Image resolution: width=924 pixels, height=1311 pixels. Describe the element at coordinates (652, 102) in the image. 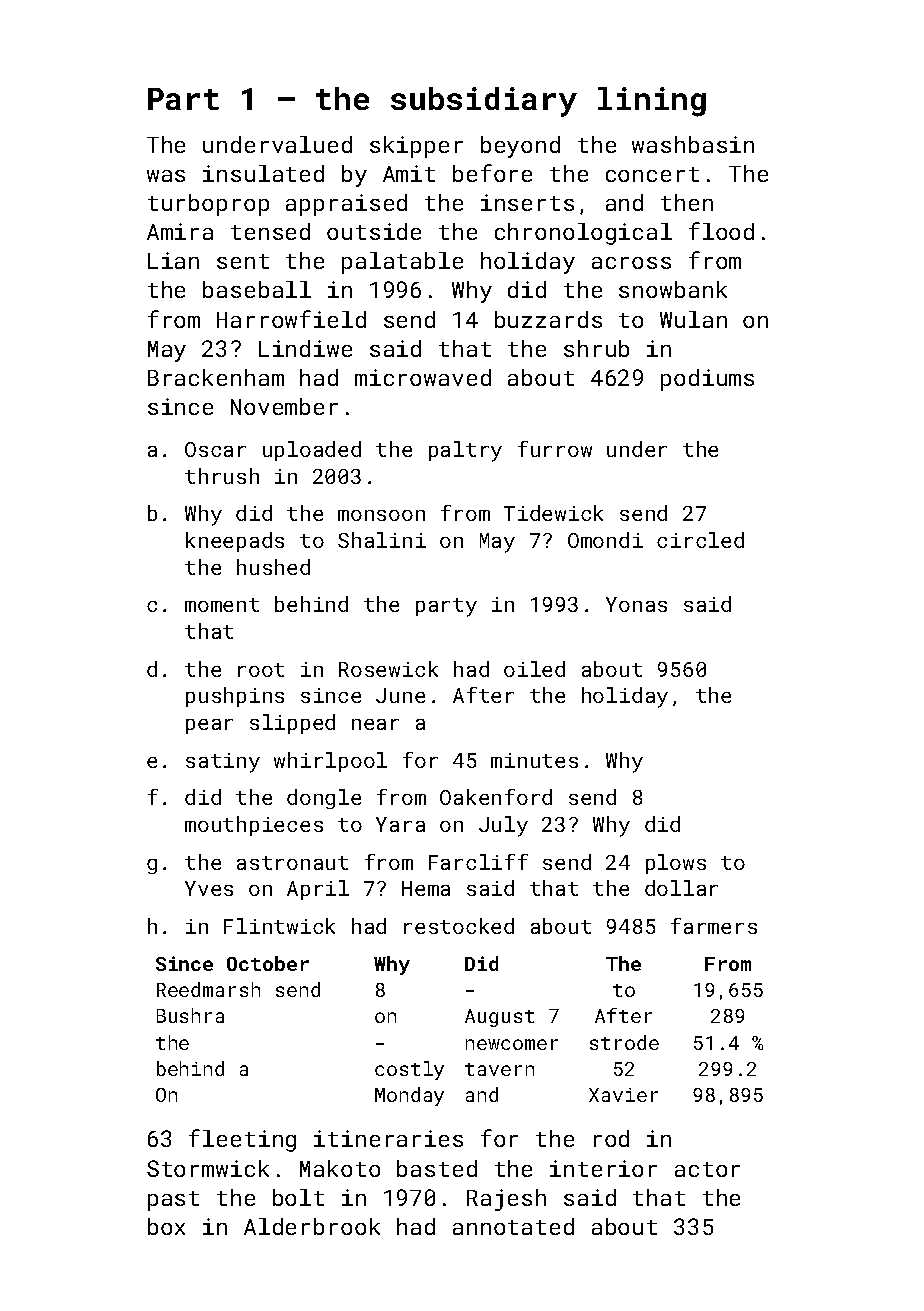

I see `lining` at that location.
